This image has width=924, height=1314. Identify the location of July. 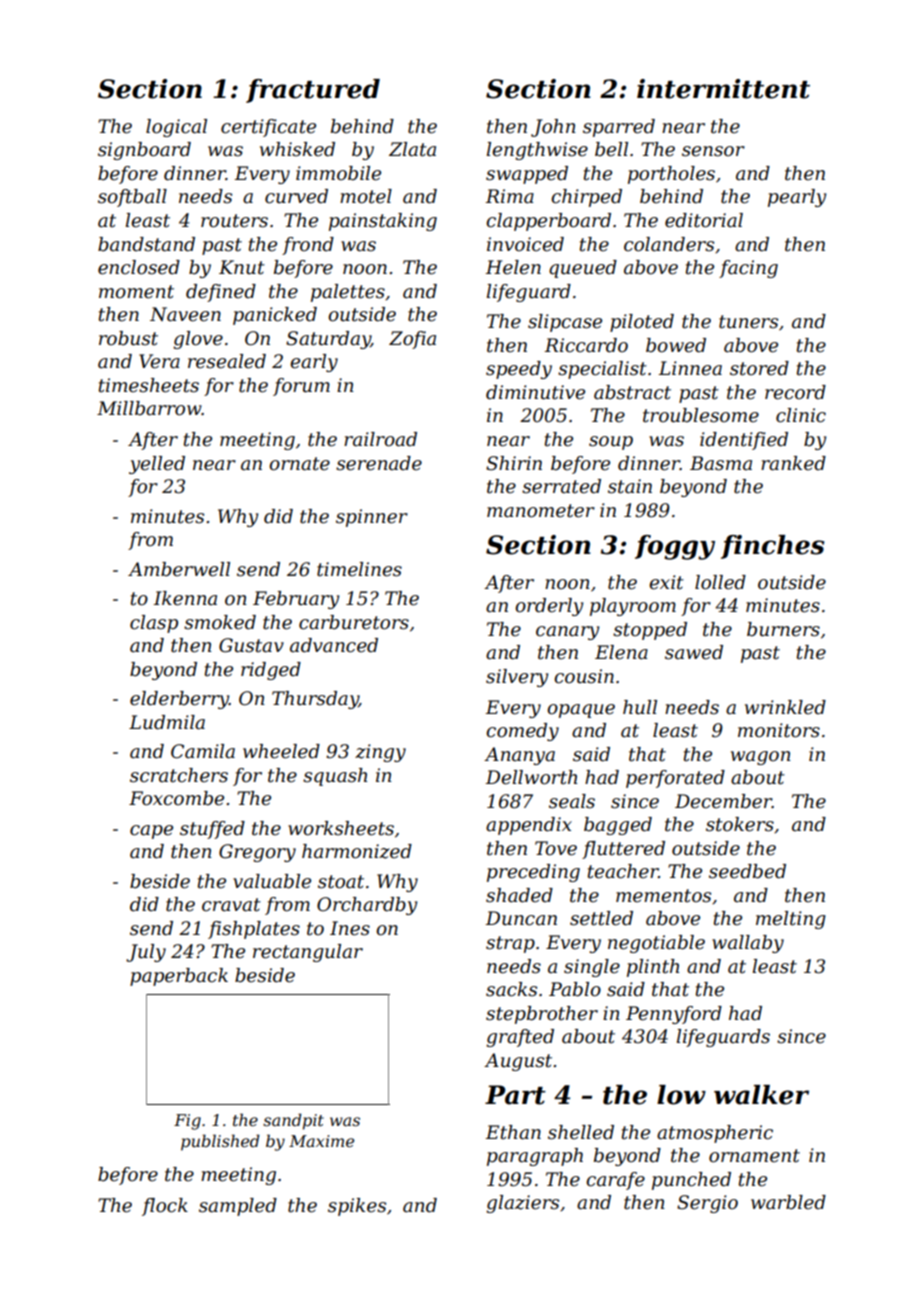
(146, 953).
